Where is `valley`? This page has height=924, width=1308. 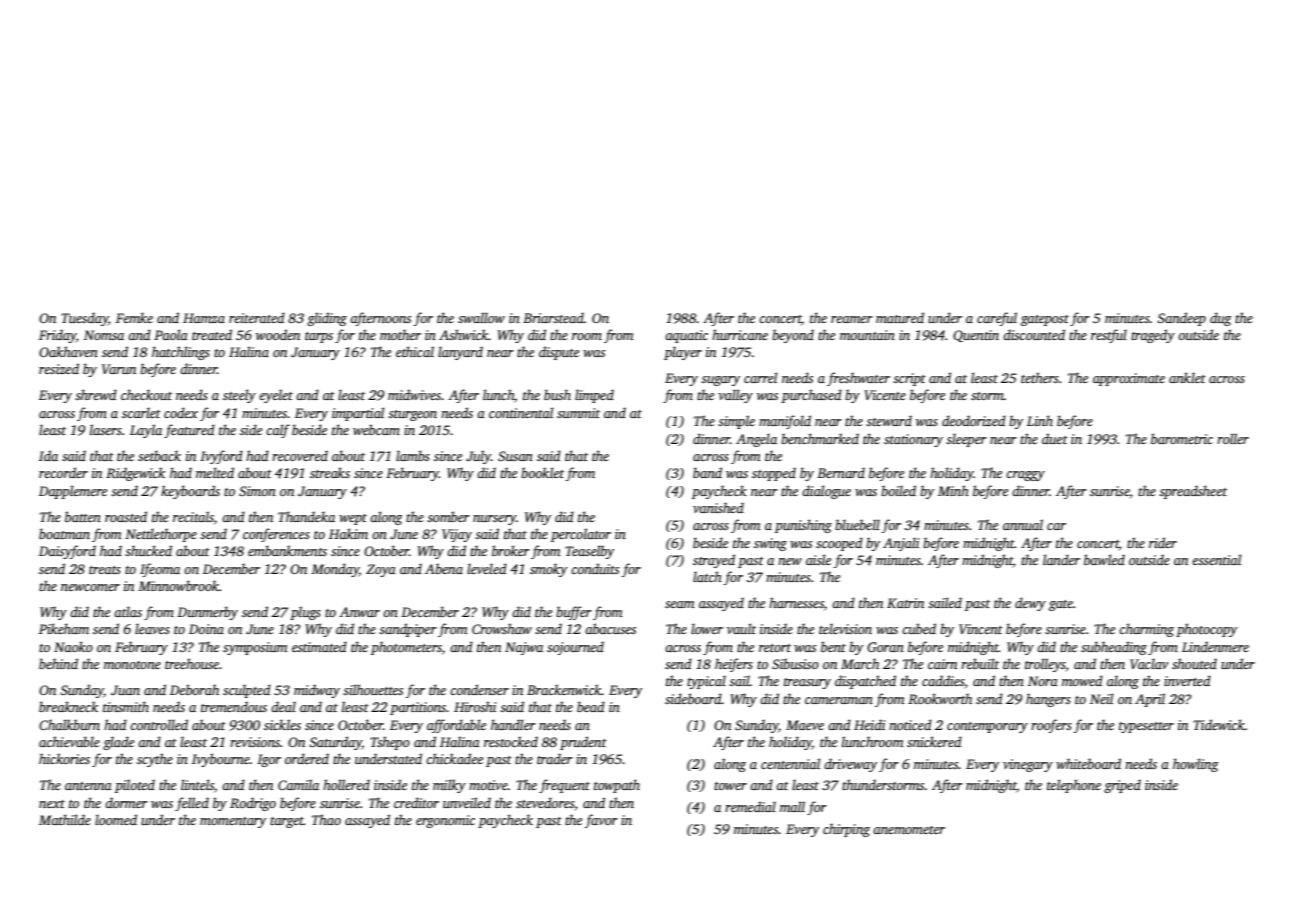
valley is located at coordinates (735, 396).
